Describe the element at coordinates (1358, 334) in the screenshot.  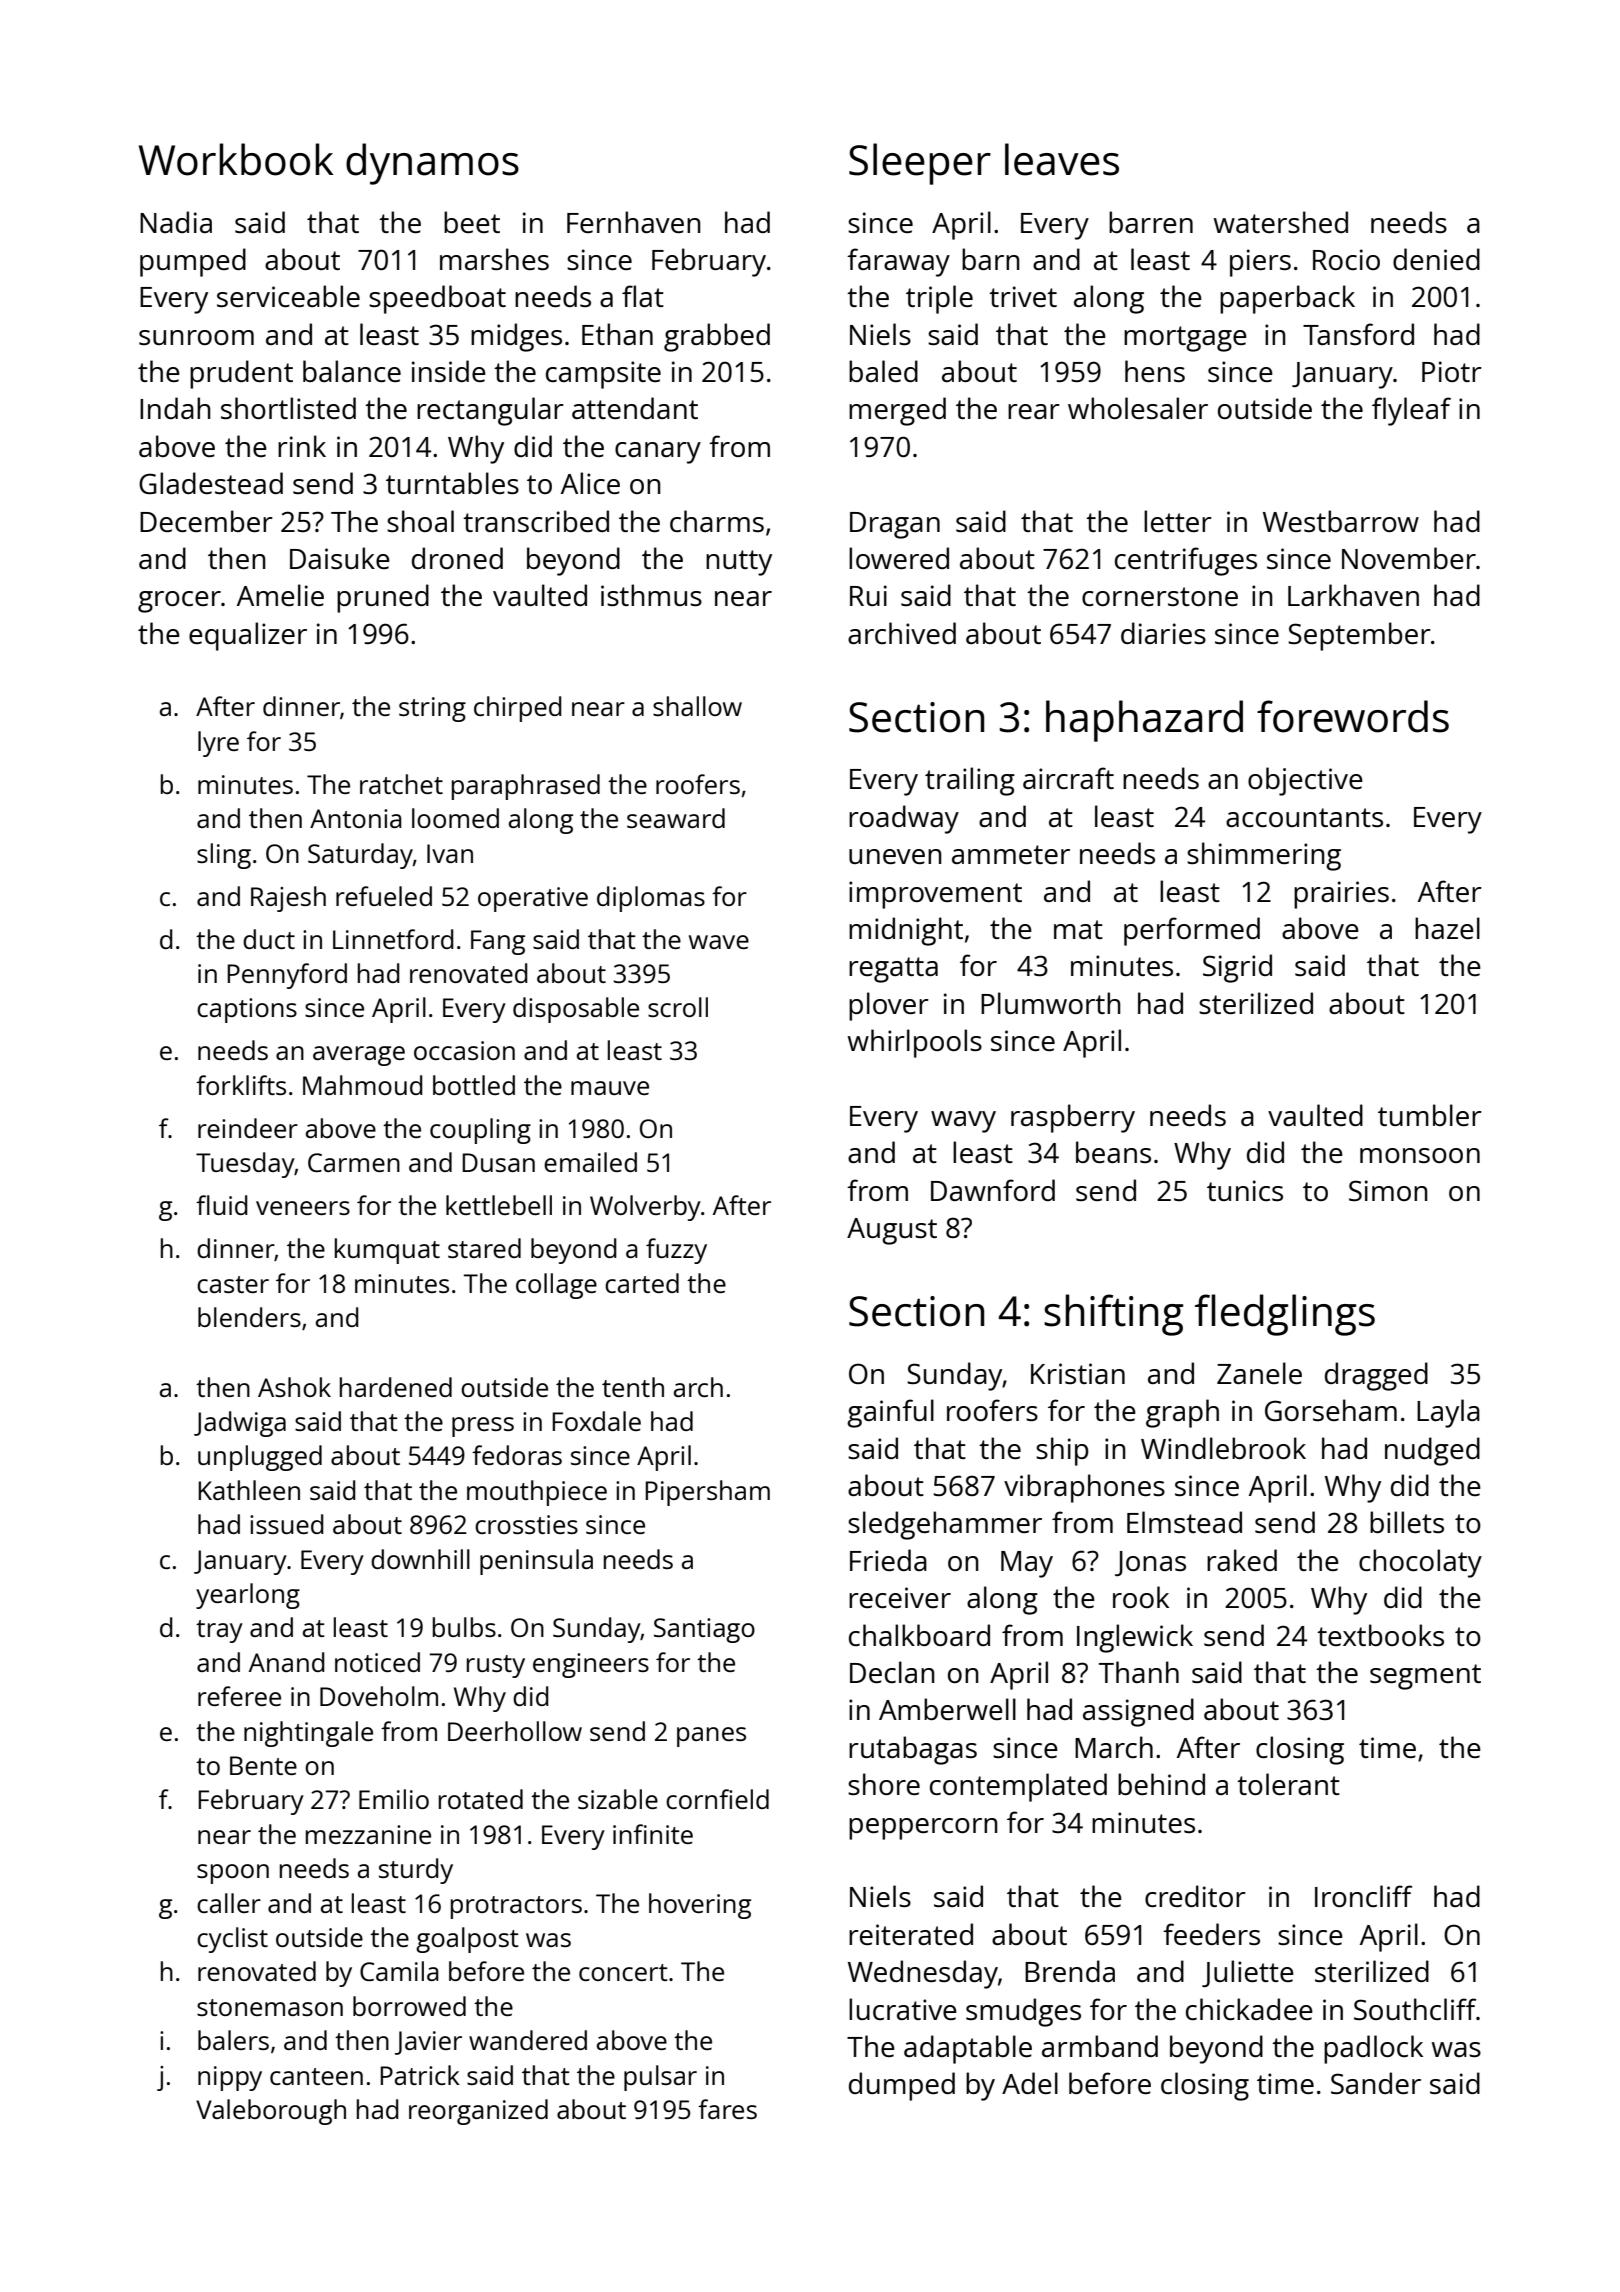
I see `Tansford` at that location.
